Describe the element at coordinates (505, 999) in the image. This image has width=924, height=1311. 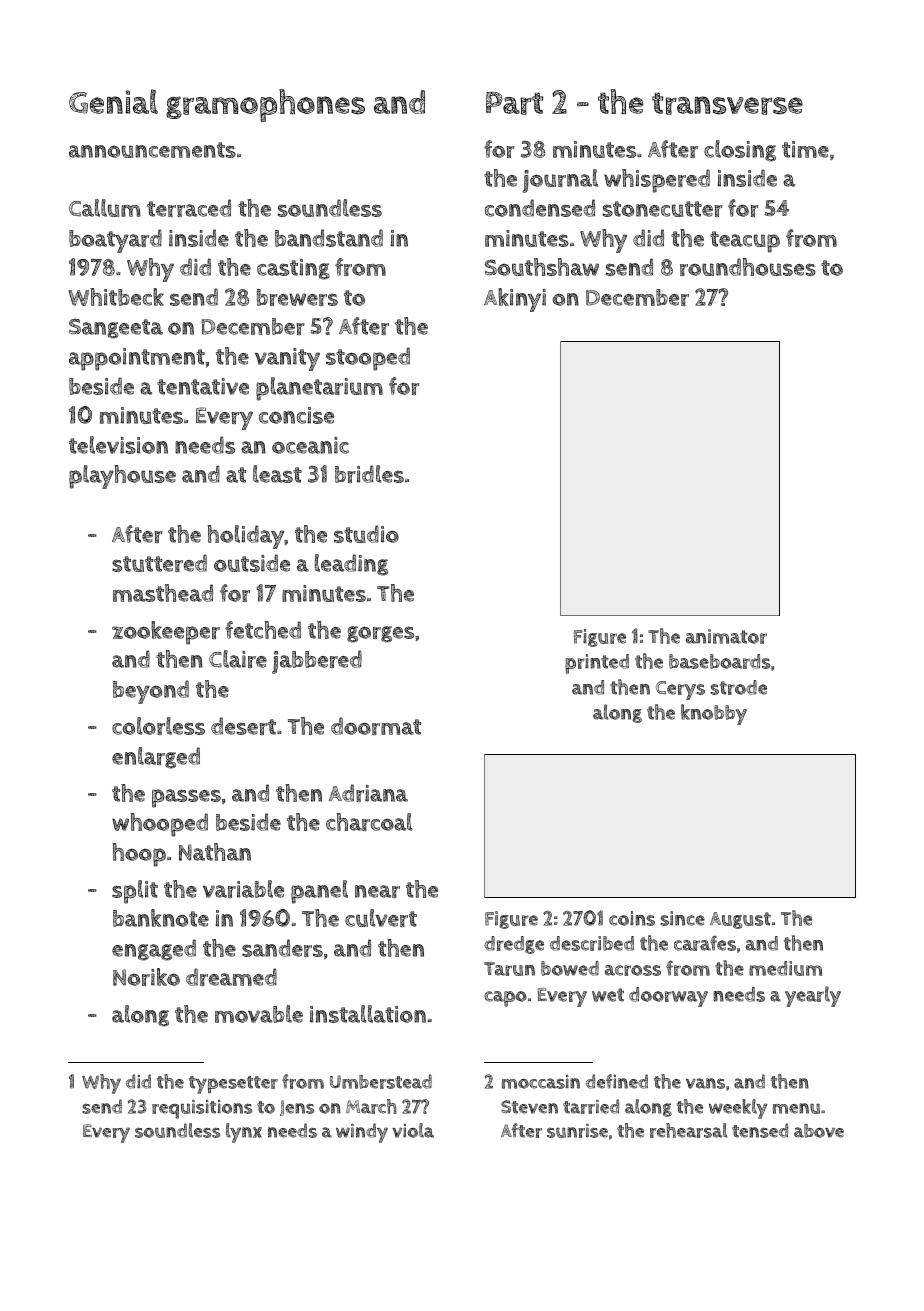
I see `capo` at that location.
